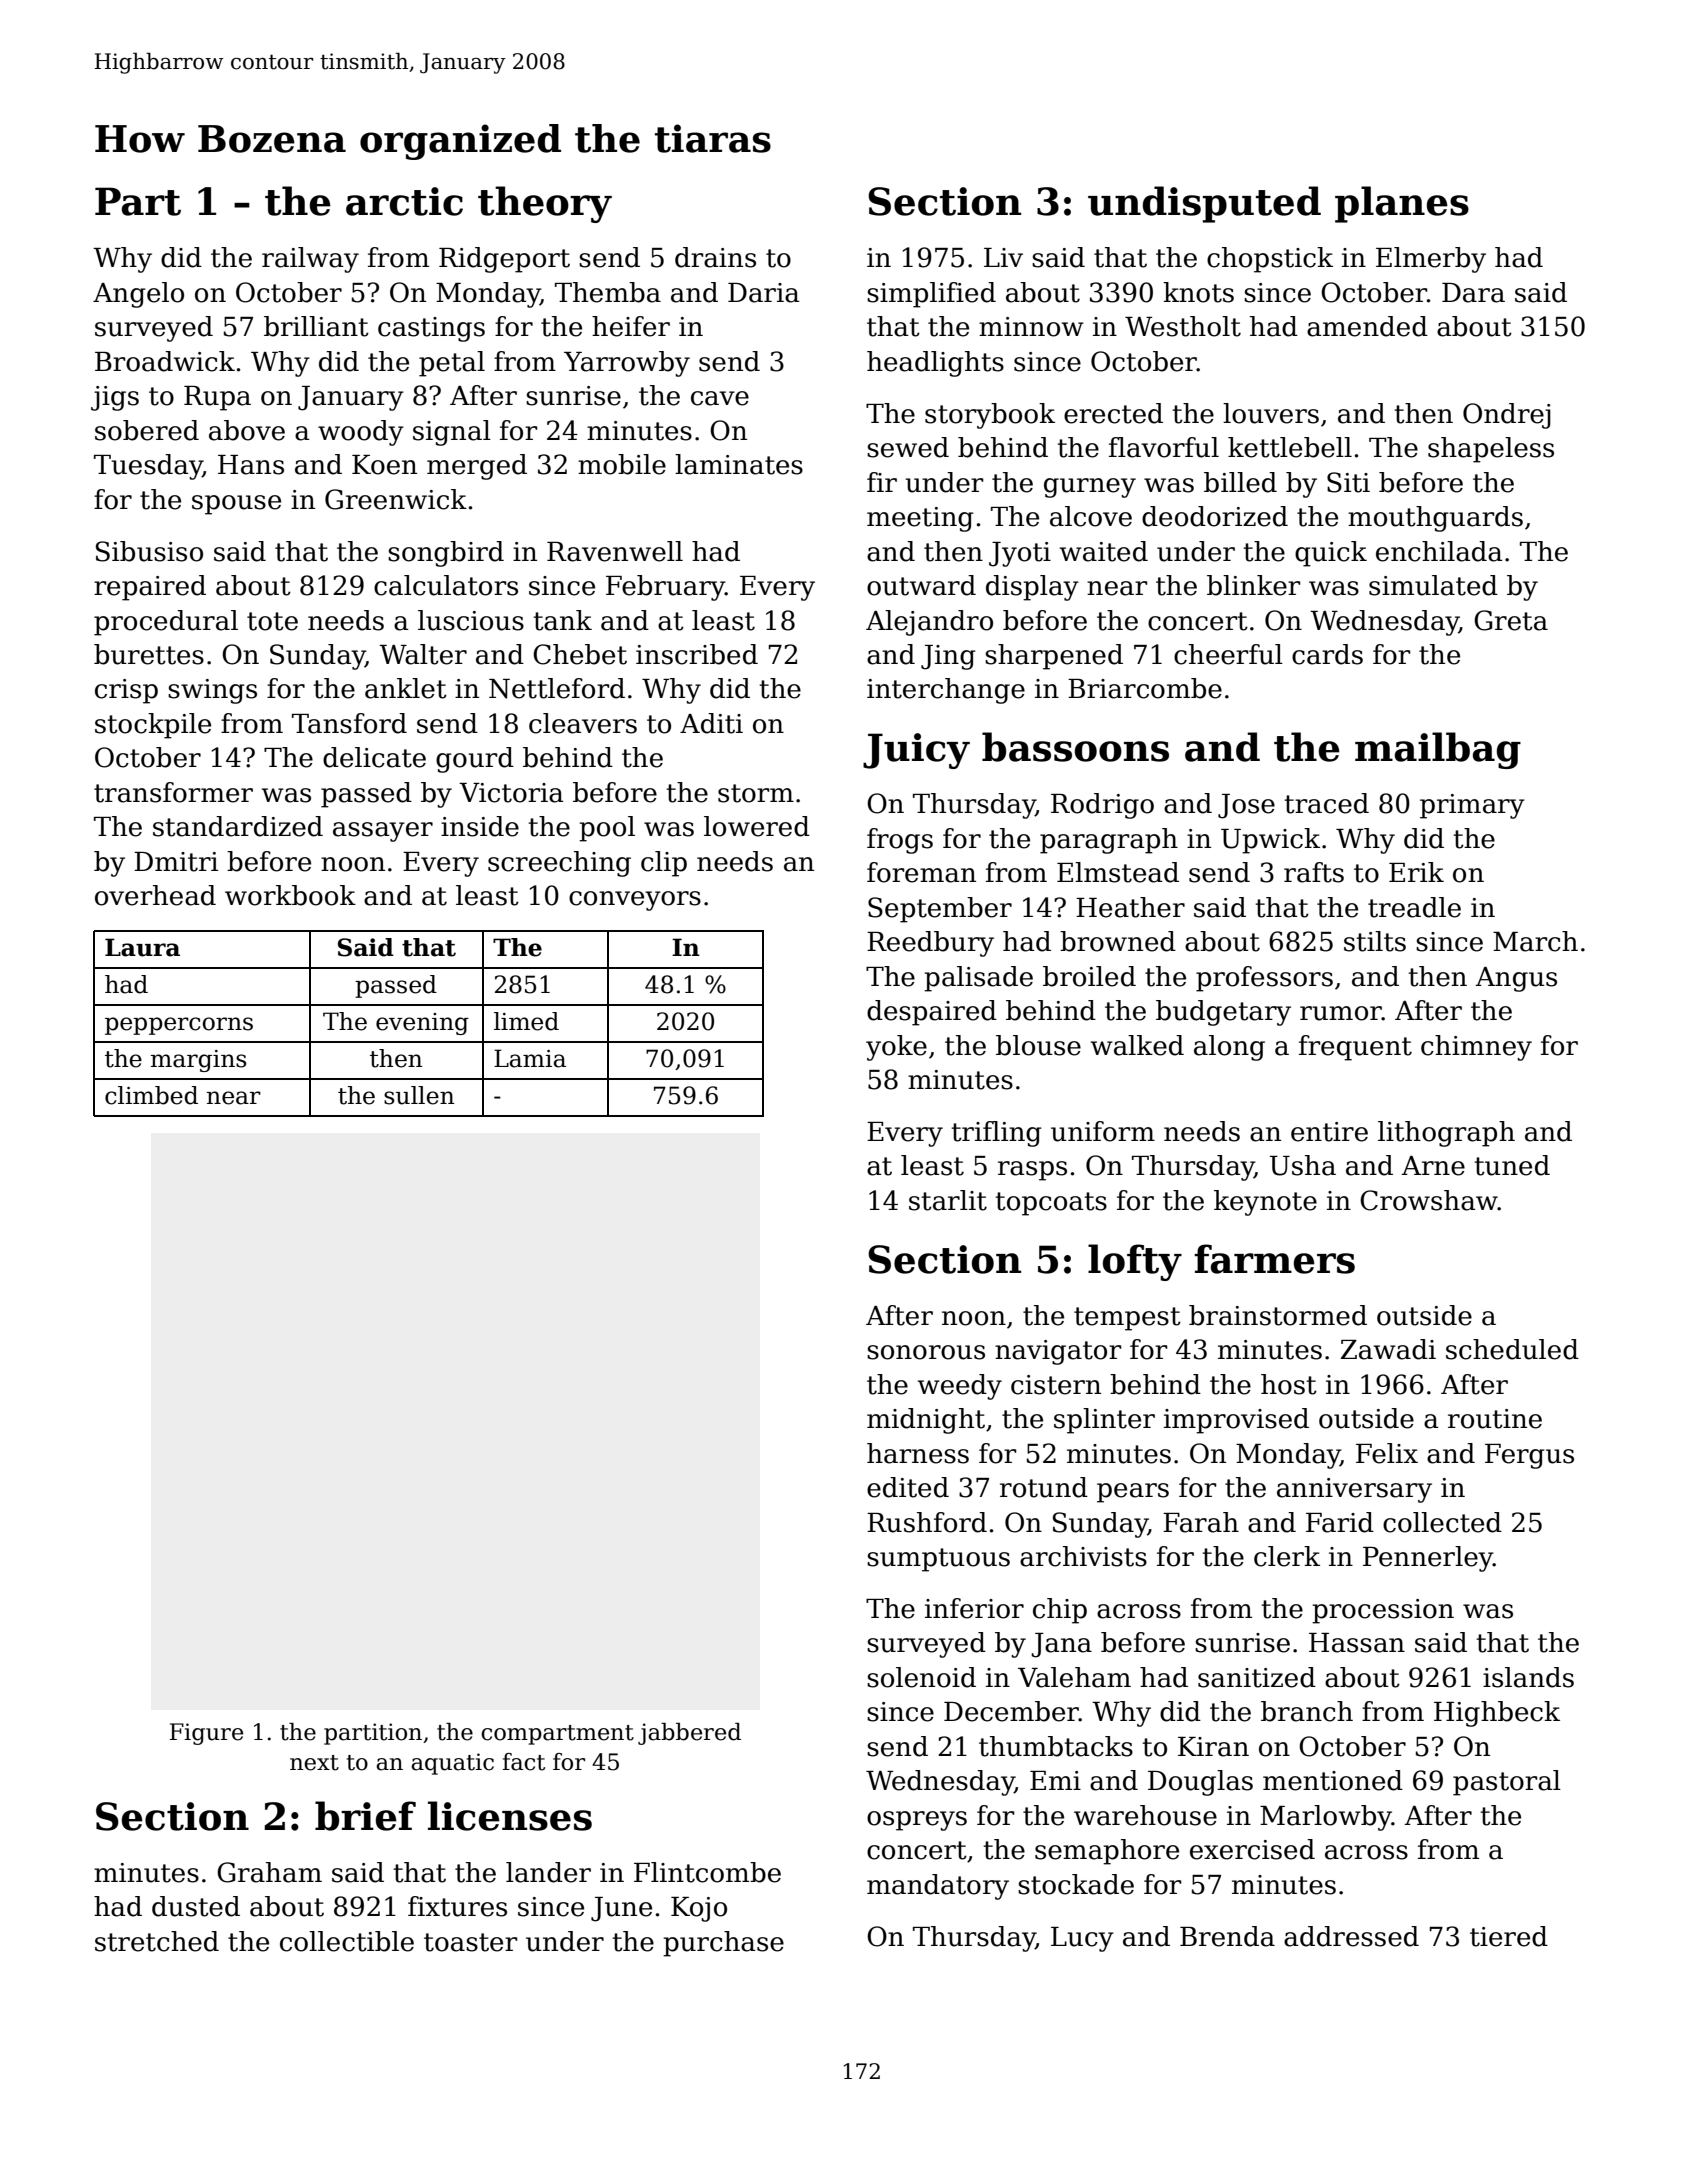 The width and height of the document is (1683, 2178). What do you see at coordinates (1355, 1048) in the document?
I see `frequent` at bounding box center [1355, 1048].
